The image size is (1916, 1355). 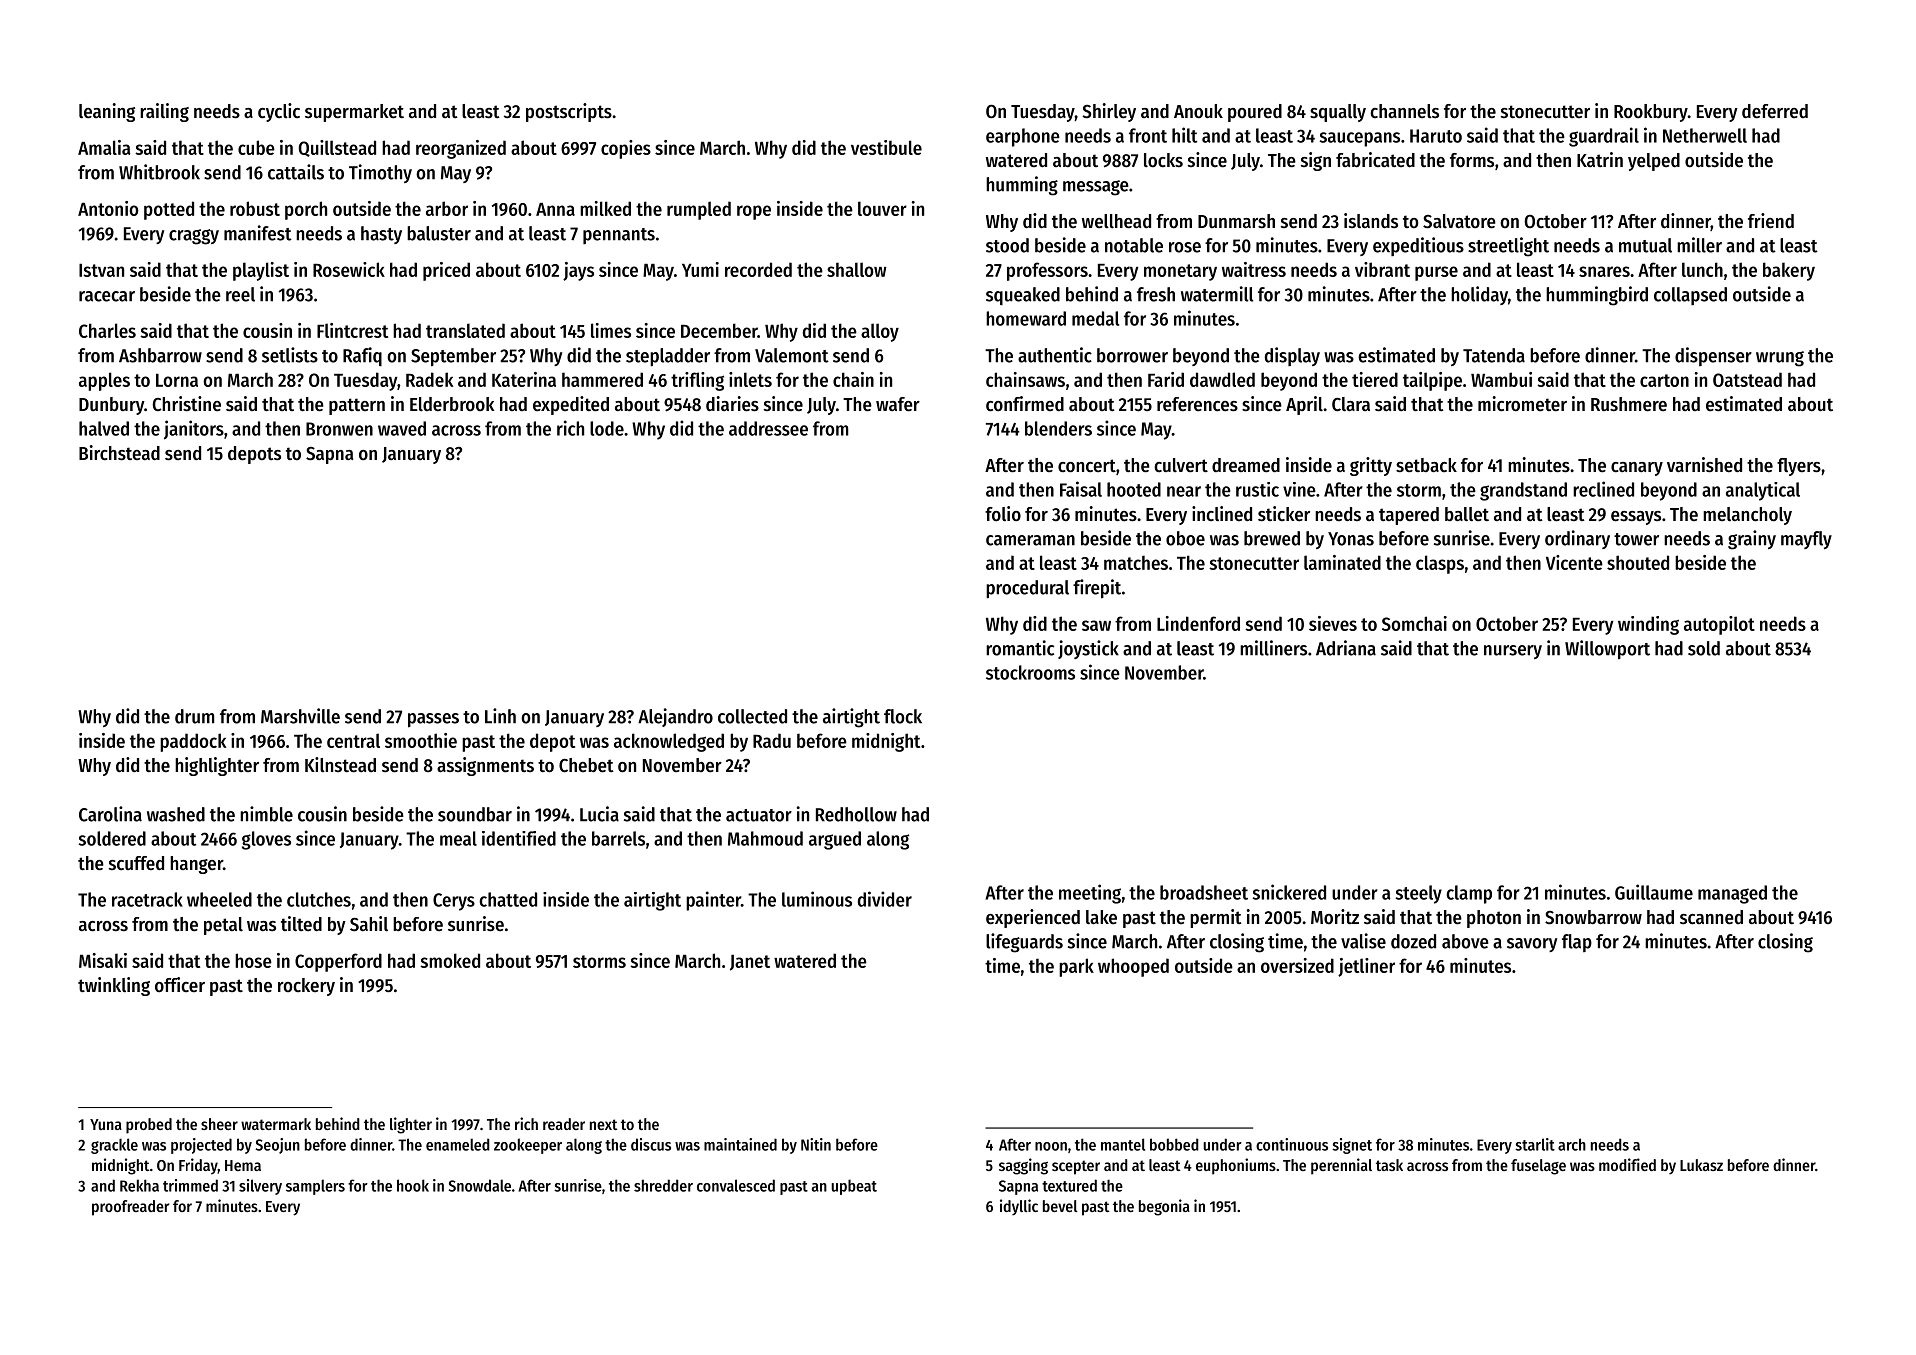 What do you see at coordinates (159, 172) in the screenshot?
I see `Whitbrook` at bounding box center [159, 172].
